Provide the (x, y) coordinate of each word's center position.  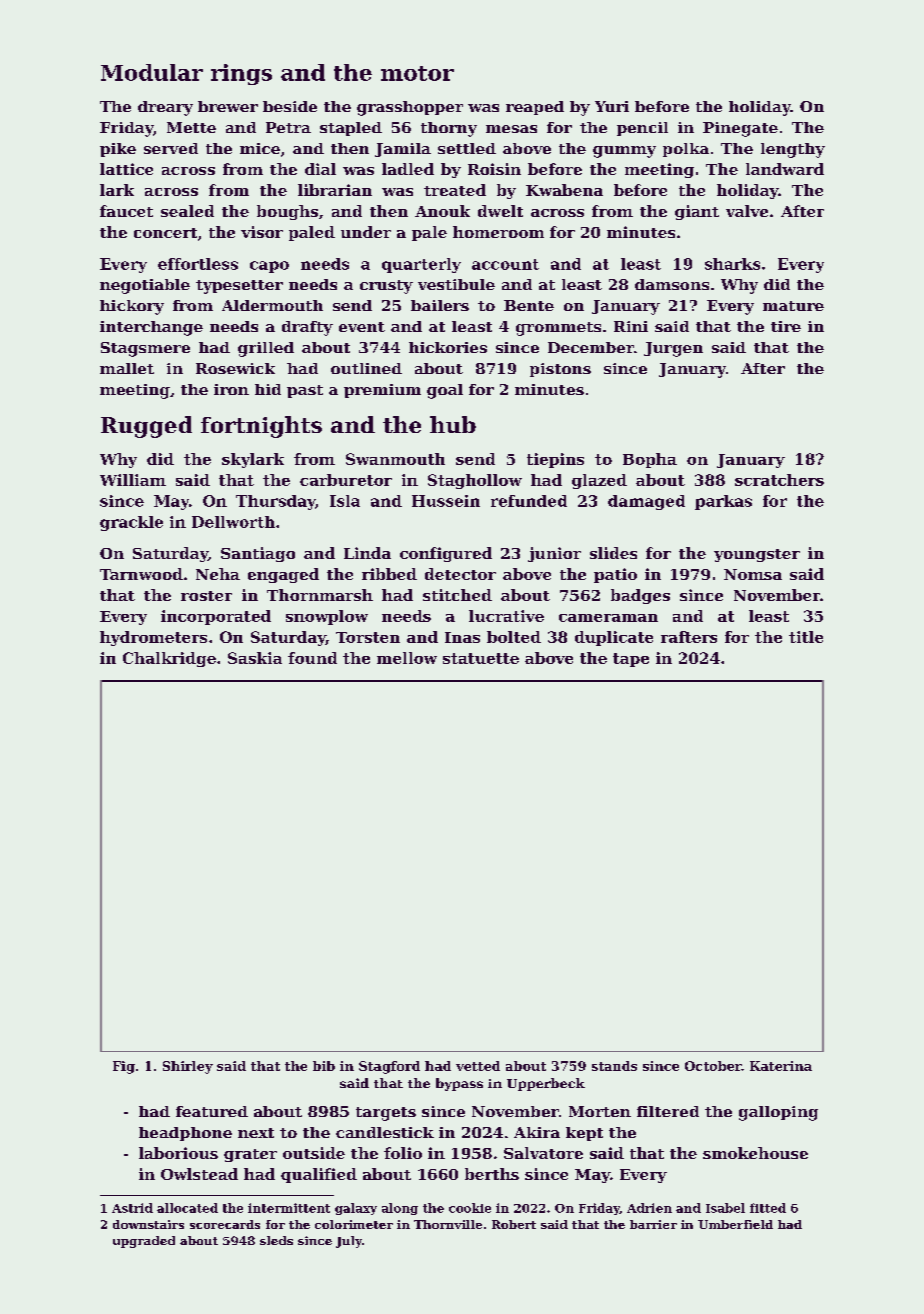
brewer (228, 106)
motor (417, 73)
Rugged (146, 427)
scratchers (779, 480)
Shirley (188, 1067)
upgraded (144, 1242)
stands (614, 1066)
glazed (599, 481)
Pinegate (740, 129)
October (713, 1066)
